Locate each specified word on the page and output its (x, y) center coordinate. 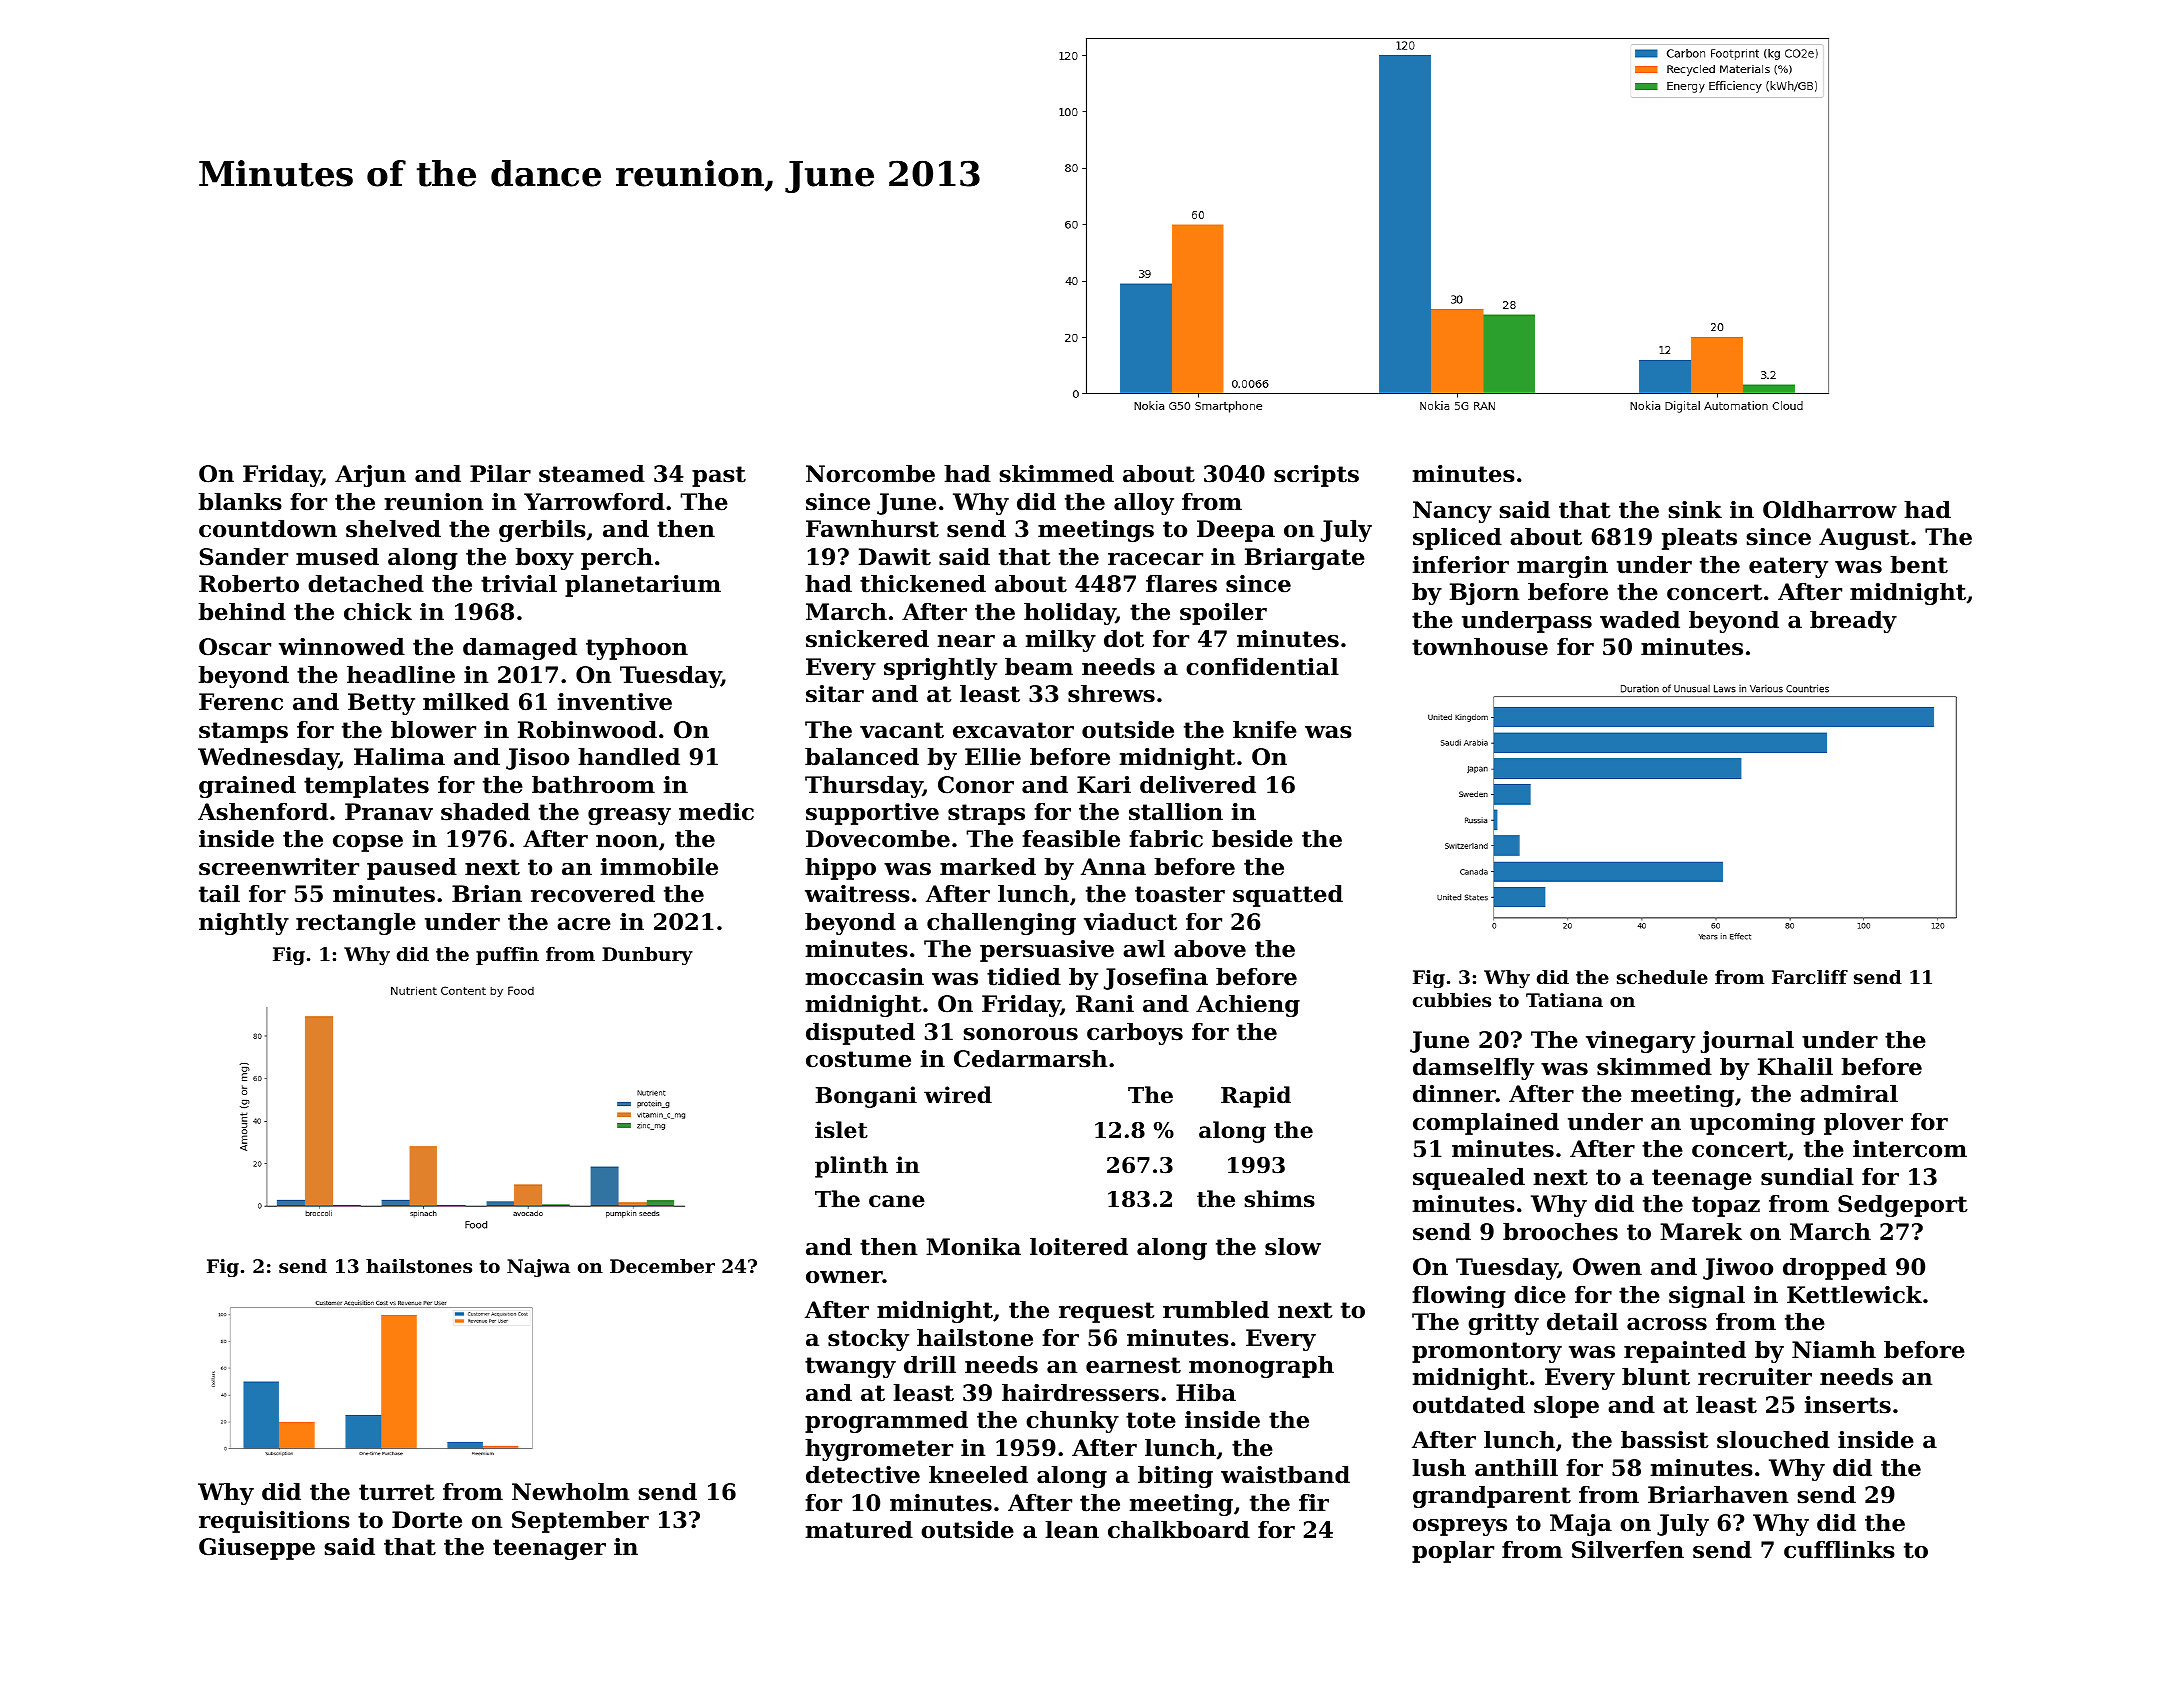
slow (1293, 1247)
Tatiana (1564, 1000)
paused (412, 869)
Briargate (1305, 559)
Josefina (1156, 979)
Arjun (370, 476)
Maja (1581, 1525)
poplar (1453, 1552)
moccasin (865, 977)
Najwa (538, 1268)
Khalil (1795, 1067)
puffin (507, 956)
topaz (1726, 1206)
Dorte (427, 1520)
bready (1853, 622)
